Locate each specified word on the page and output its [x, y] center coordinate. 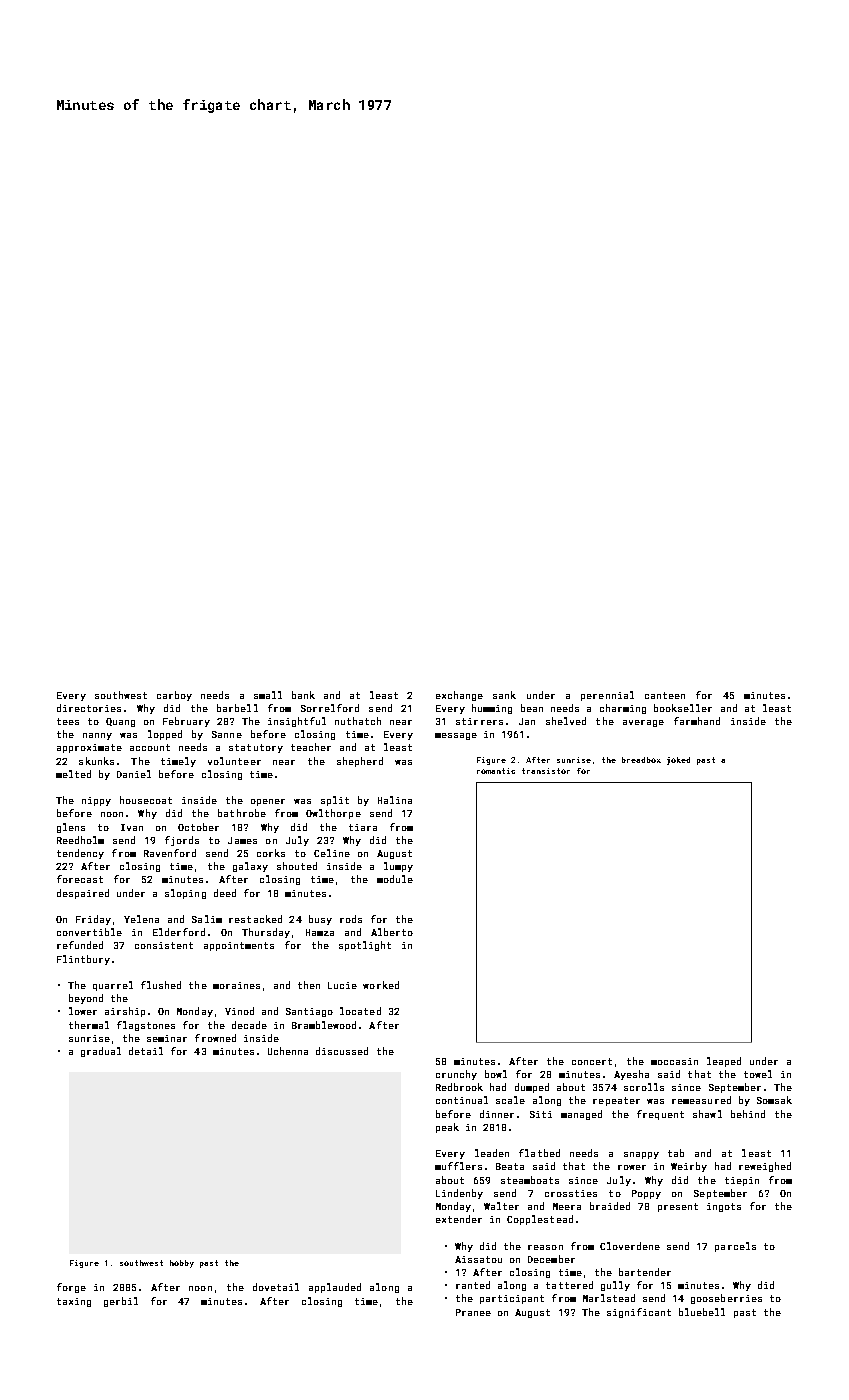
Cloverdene [630, 1246]
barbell [237, 708]
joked [678, 761]
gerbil [121, 1302]
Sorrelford [330, 708]
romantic [496, 771]
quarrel [113, 986]
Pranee [473, 1312]
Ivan [132, 827]
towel [758, 1074]
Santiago [309, 1012]
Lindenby [459, 1194]
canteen [665, 695]
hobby [182, 1264]
